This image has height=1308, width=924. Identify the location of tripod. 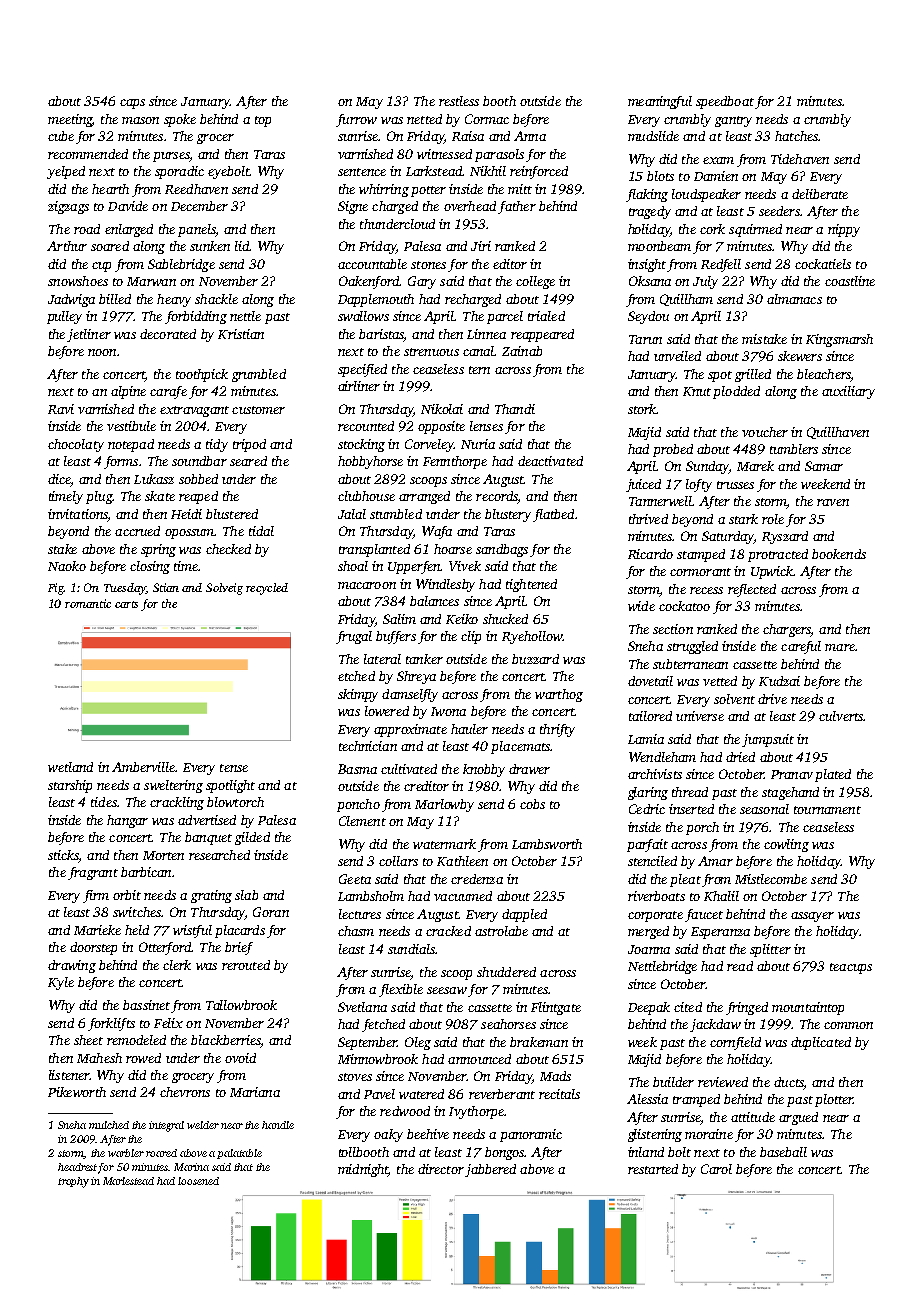
(249, 445).
